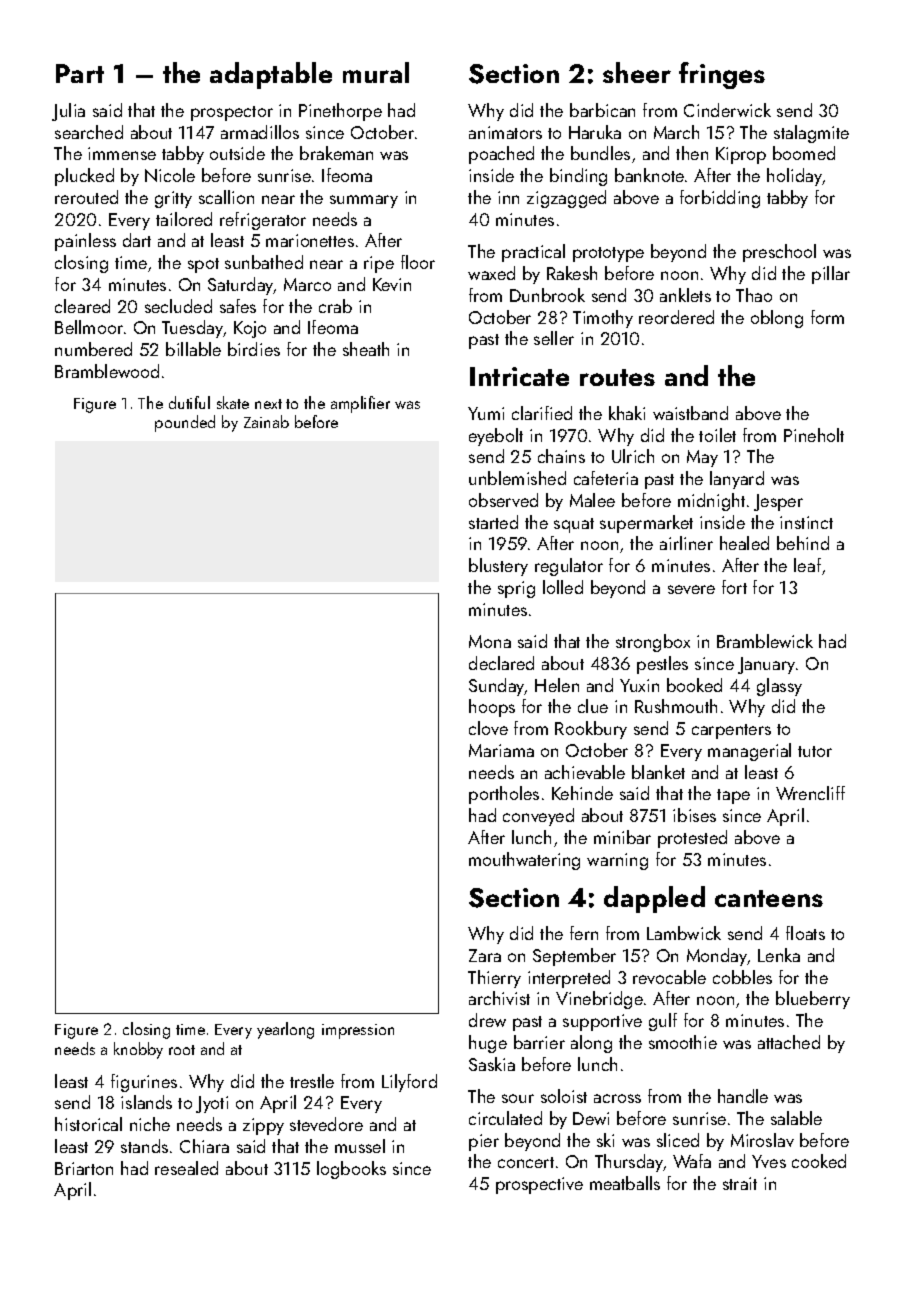 The image size is (908, 1316). What do you see at coordinates (376, 72) in the screenshot?
I see `mural` at bounding box center [376, 72].
